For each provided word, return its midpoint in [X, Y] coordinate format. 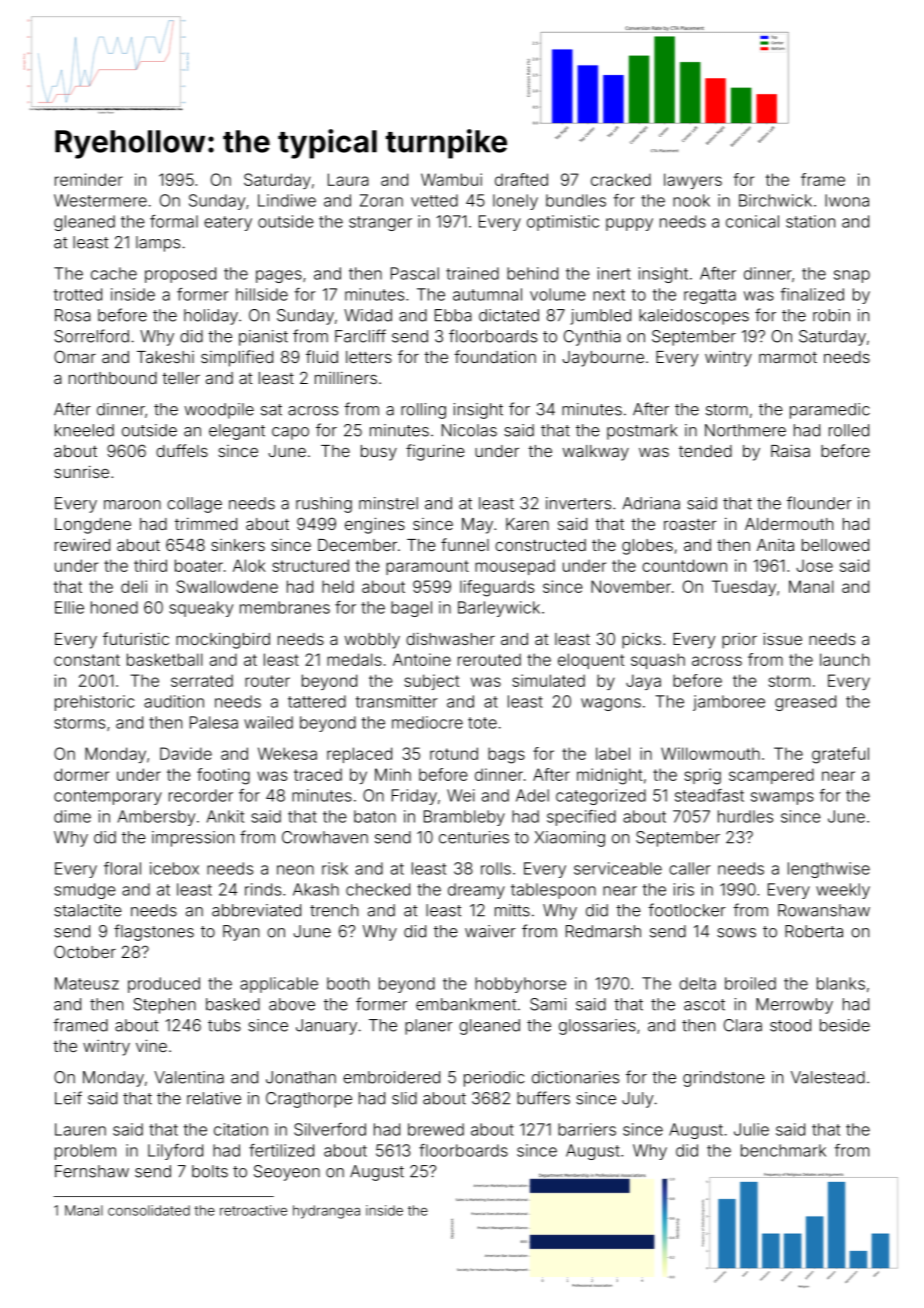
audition [174, 701]
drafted [521, 179]
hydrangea [326, 1212]
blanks [841, 983]
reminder [89, 179]
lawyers [693, 181]
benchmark [783, 1150]
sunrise [81, 471]
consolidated [149, 1210]
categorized [601, 797]
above [292, 1004]
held [338, 586]
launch [844, 659]
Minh [393, 774]
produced [164, 985]
